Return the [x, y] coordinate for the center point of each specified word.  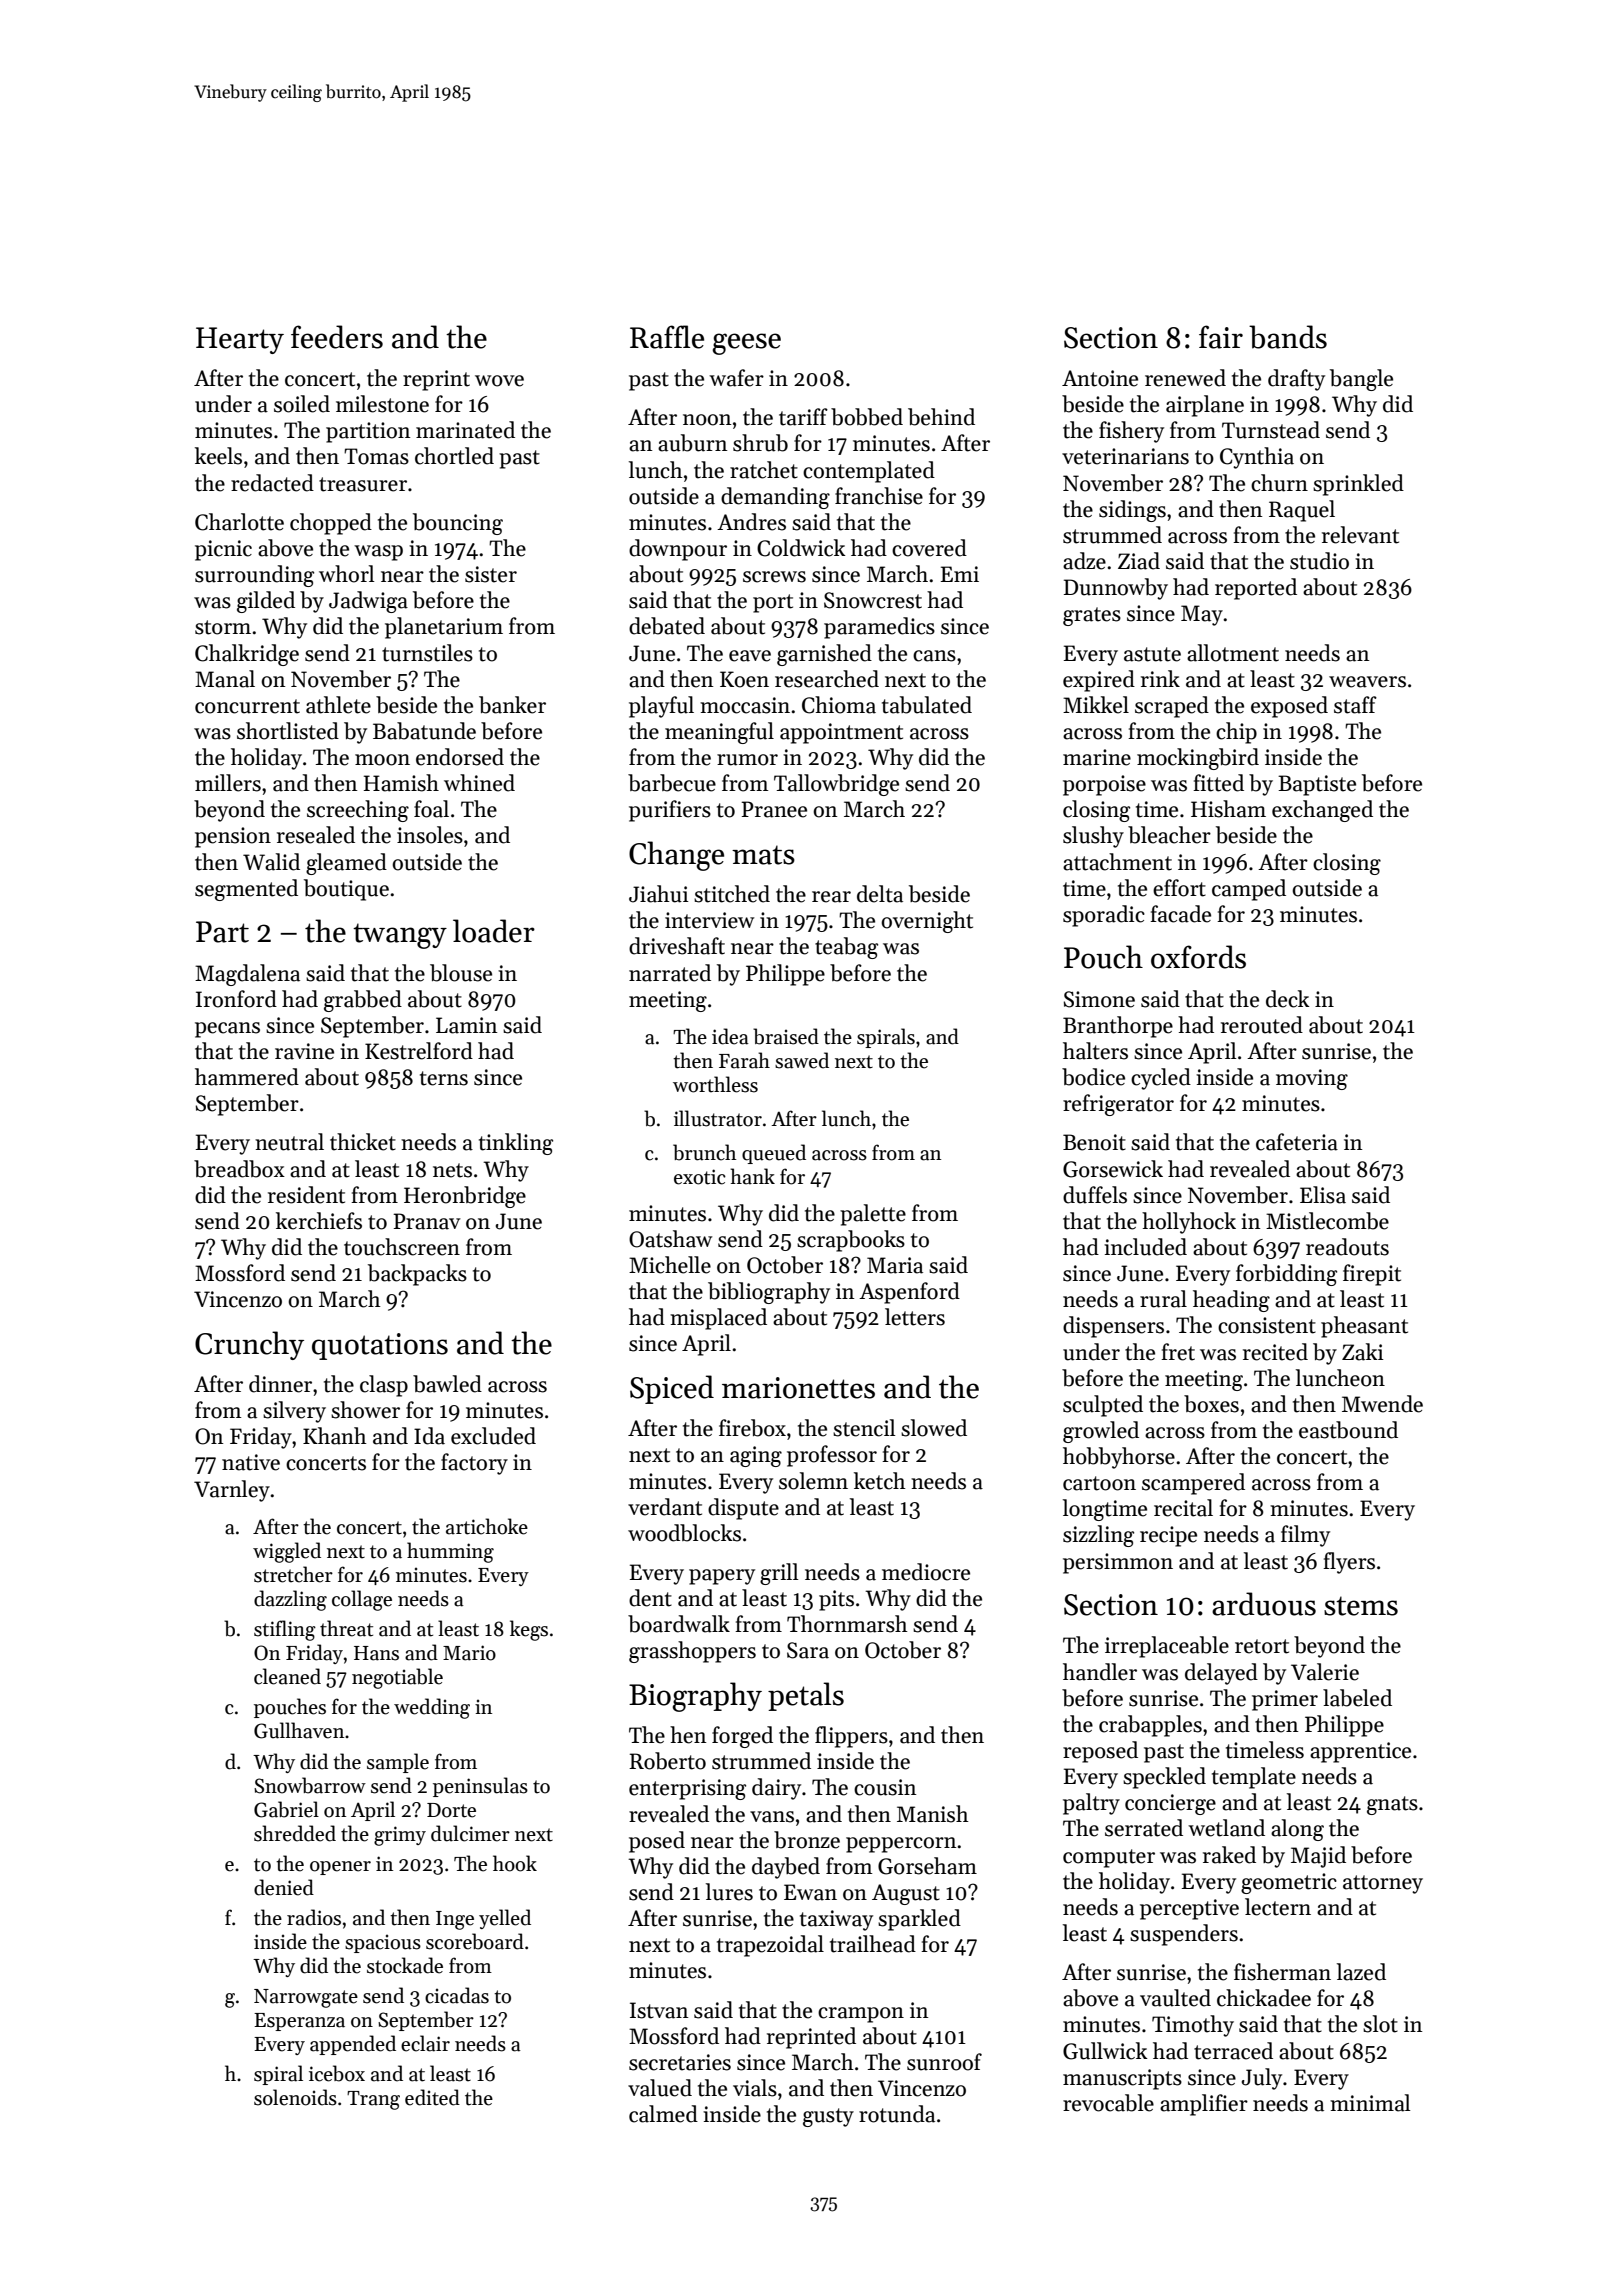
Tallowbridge [836, 785]
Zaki [1363, 1352]
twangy [400, 936]
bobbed [867, 417]
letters [915, 1317]
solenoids [295, 2097]
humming [450, 1552]
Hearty [240, 340]
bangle [1361, 380]
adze [1084, 561]
